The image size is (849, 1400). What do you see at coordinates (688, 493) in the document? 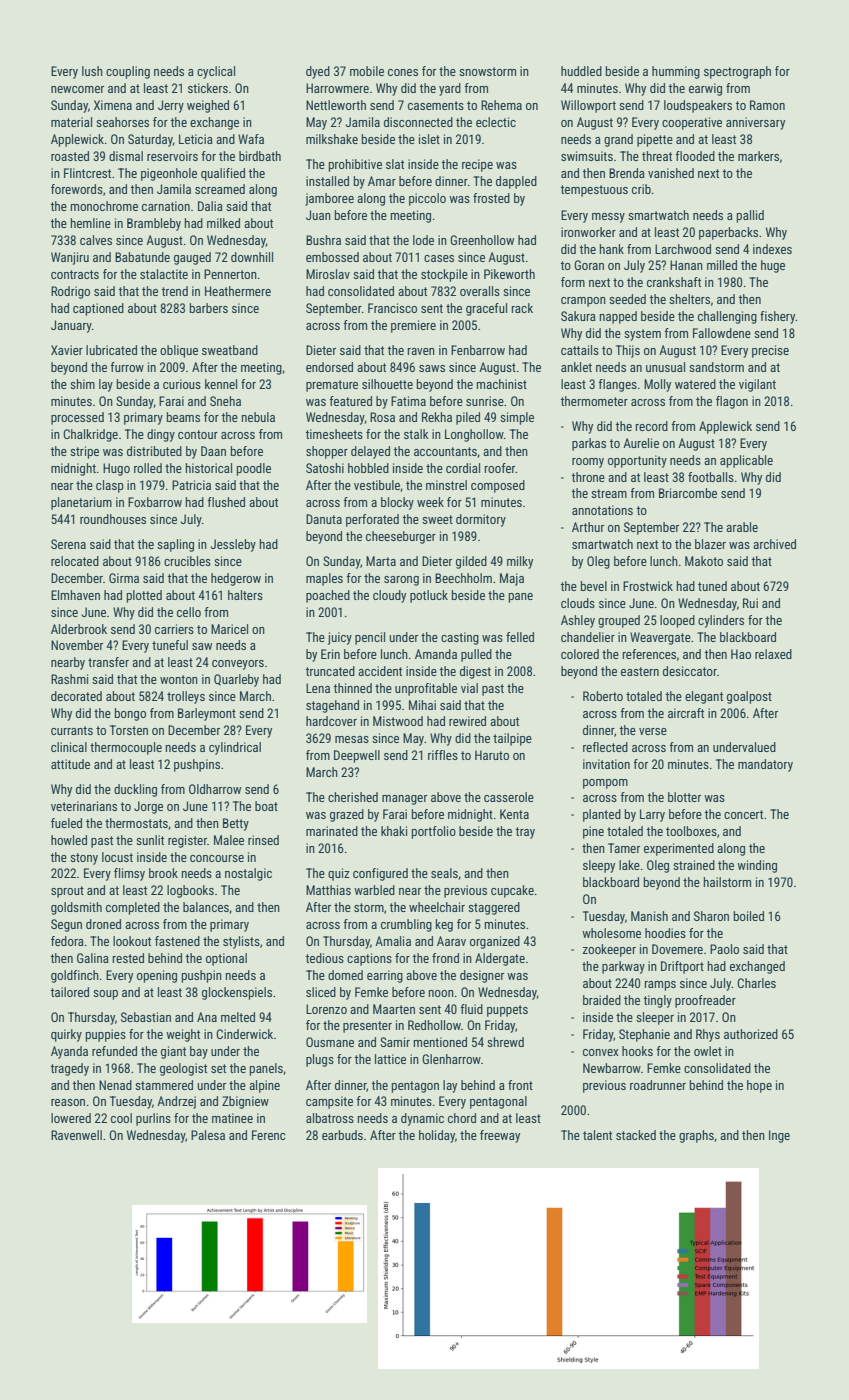
I see `Briarcombe` at bounding box center [688, 493].
